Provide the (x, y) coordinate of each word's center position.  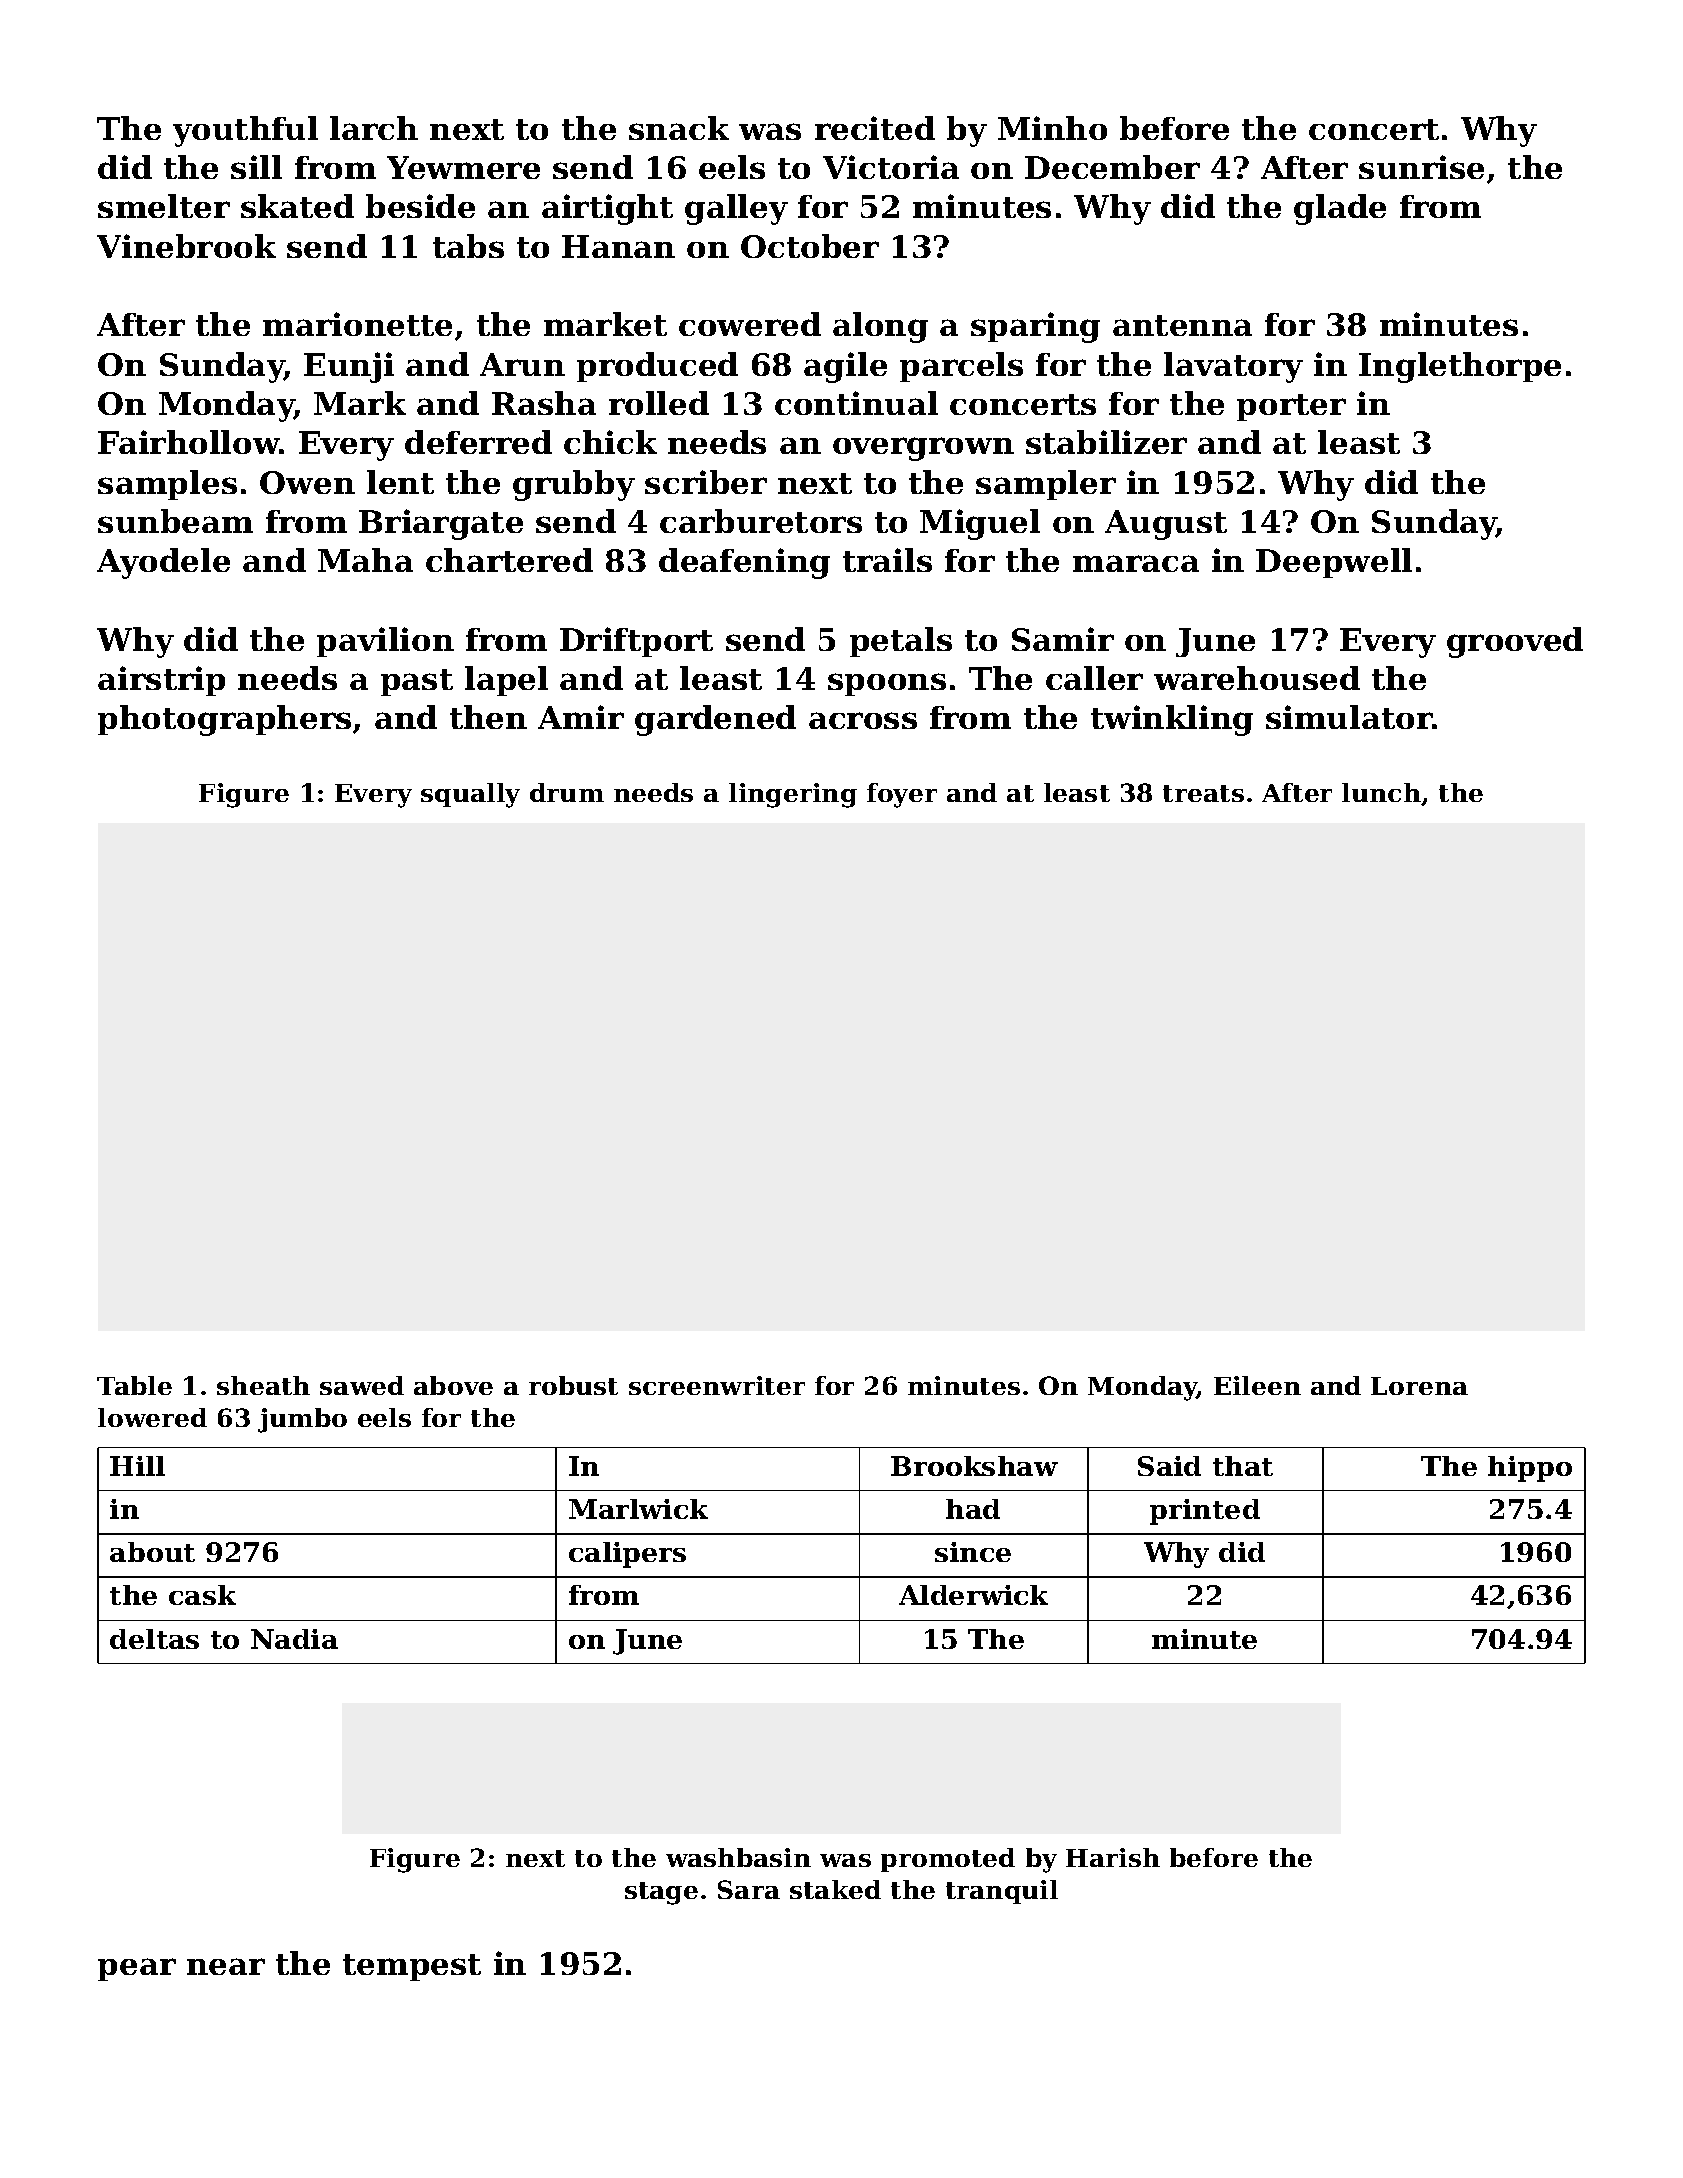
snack (679, 128)
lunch (1381, 792)
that (1243, 1466)
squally (470, 795)
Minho (1052, 128)
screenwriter (717, 1385)
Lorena (1419, 1386)
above (453, 1385)
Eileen (1257, 1385)
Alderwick (973, 1595)
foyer (902, 795)
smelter (164, 206)
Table (134, 1385)
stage (661, 1893)
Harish (1113, 1857)
